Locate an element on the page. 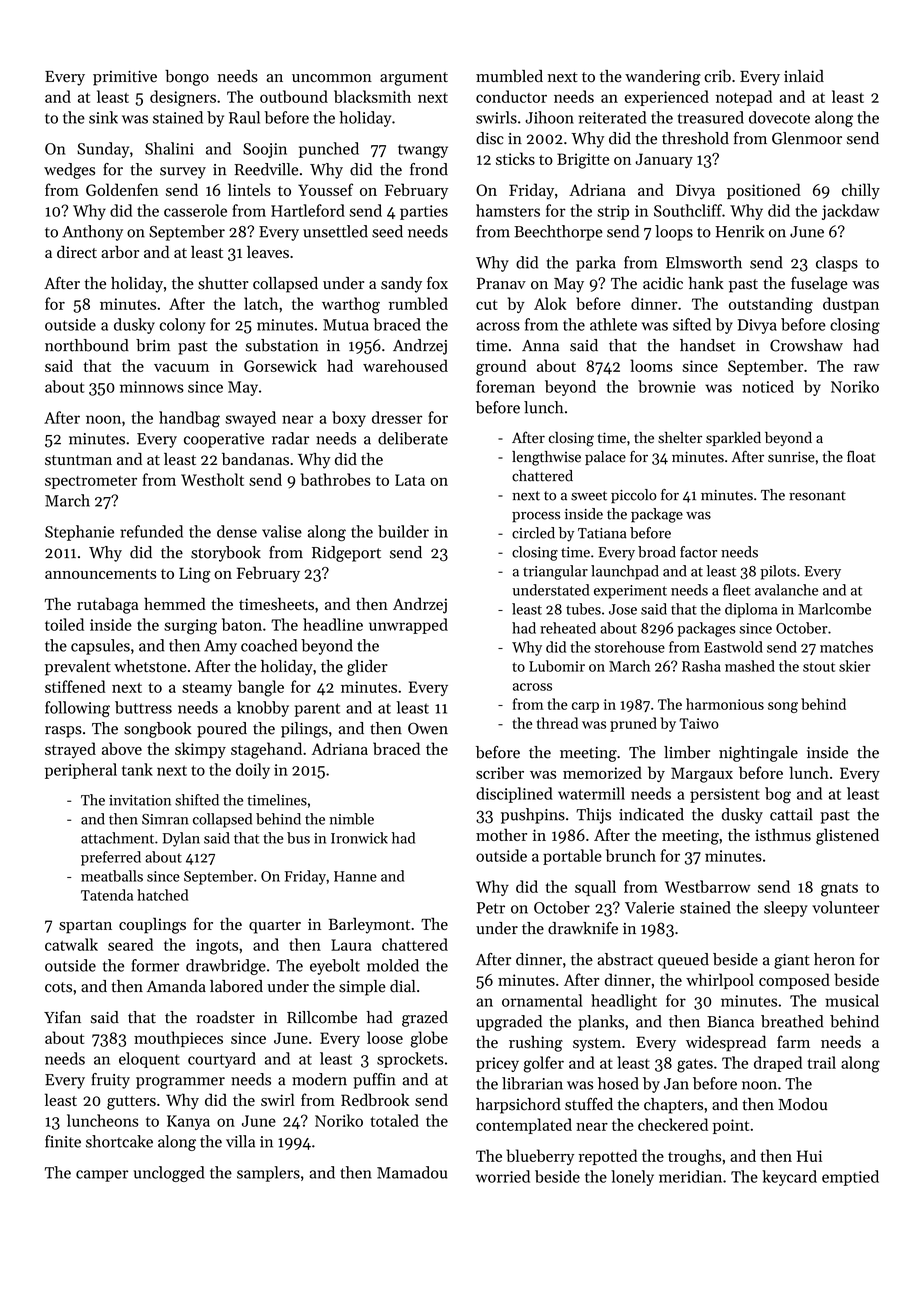 The height and width of the document is (1308, 924). refunded is located at coordinates (151, 531).
